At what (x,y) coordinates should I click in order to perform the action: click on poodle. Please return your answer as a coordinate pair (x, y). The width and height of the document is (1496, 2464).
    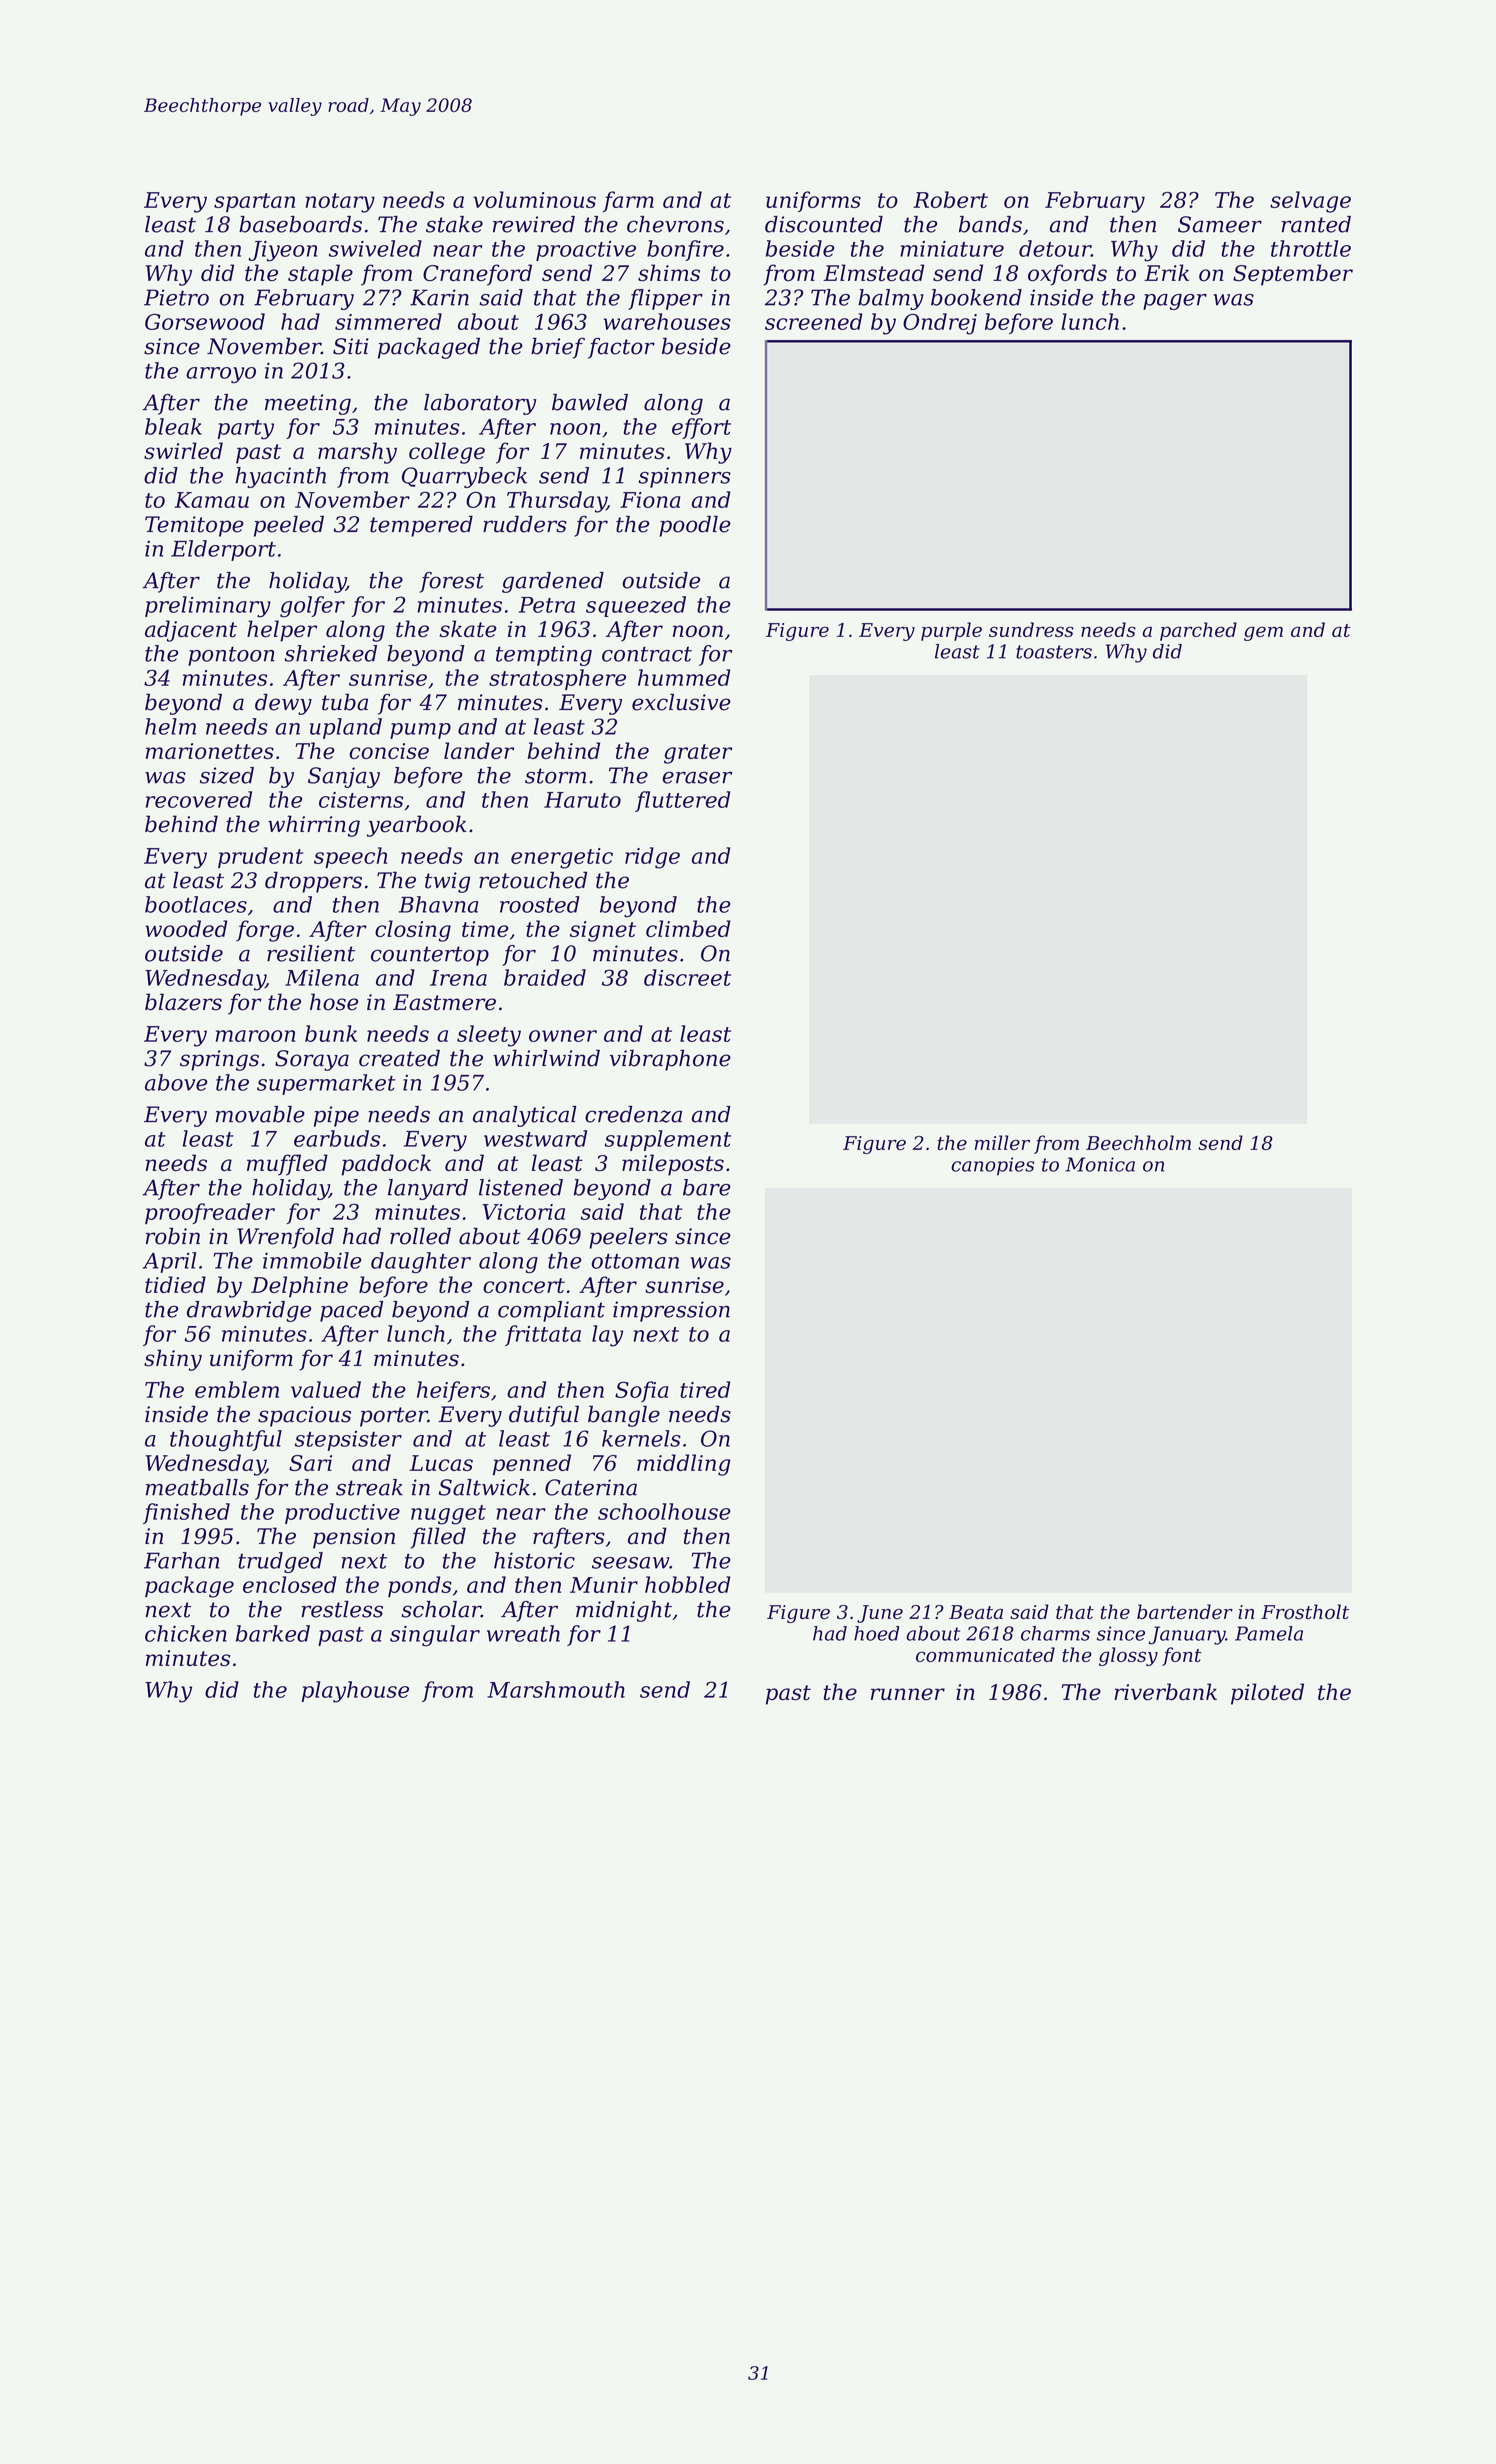
    Looking at the image, I should click on (695, 526).
